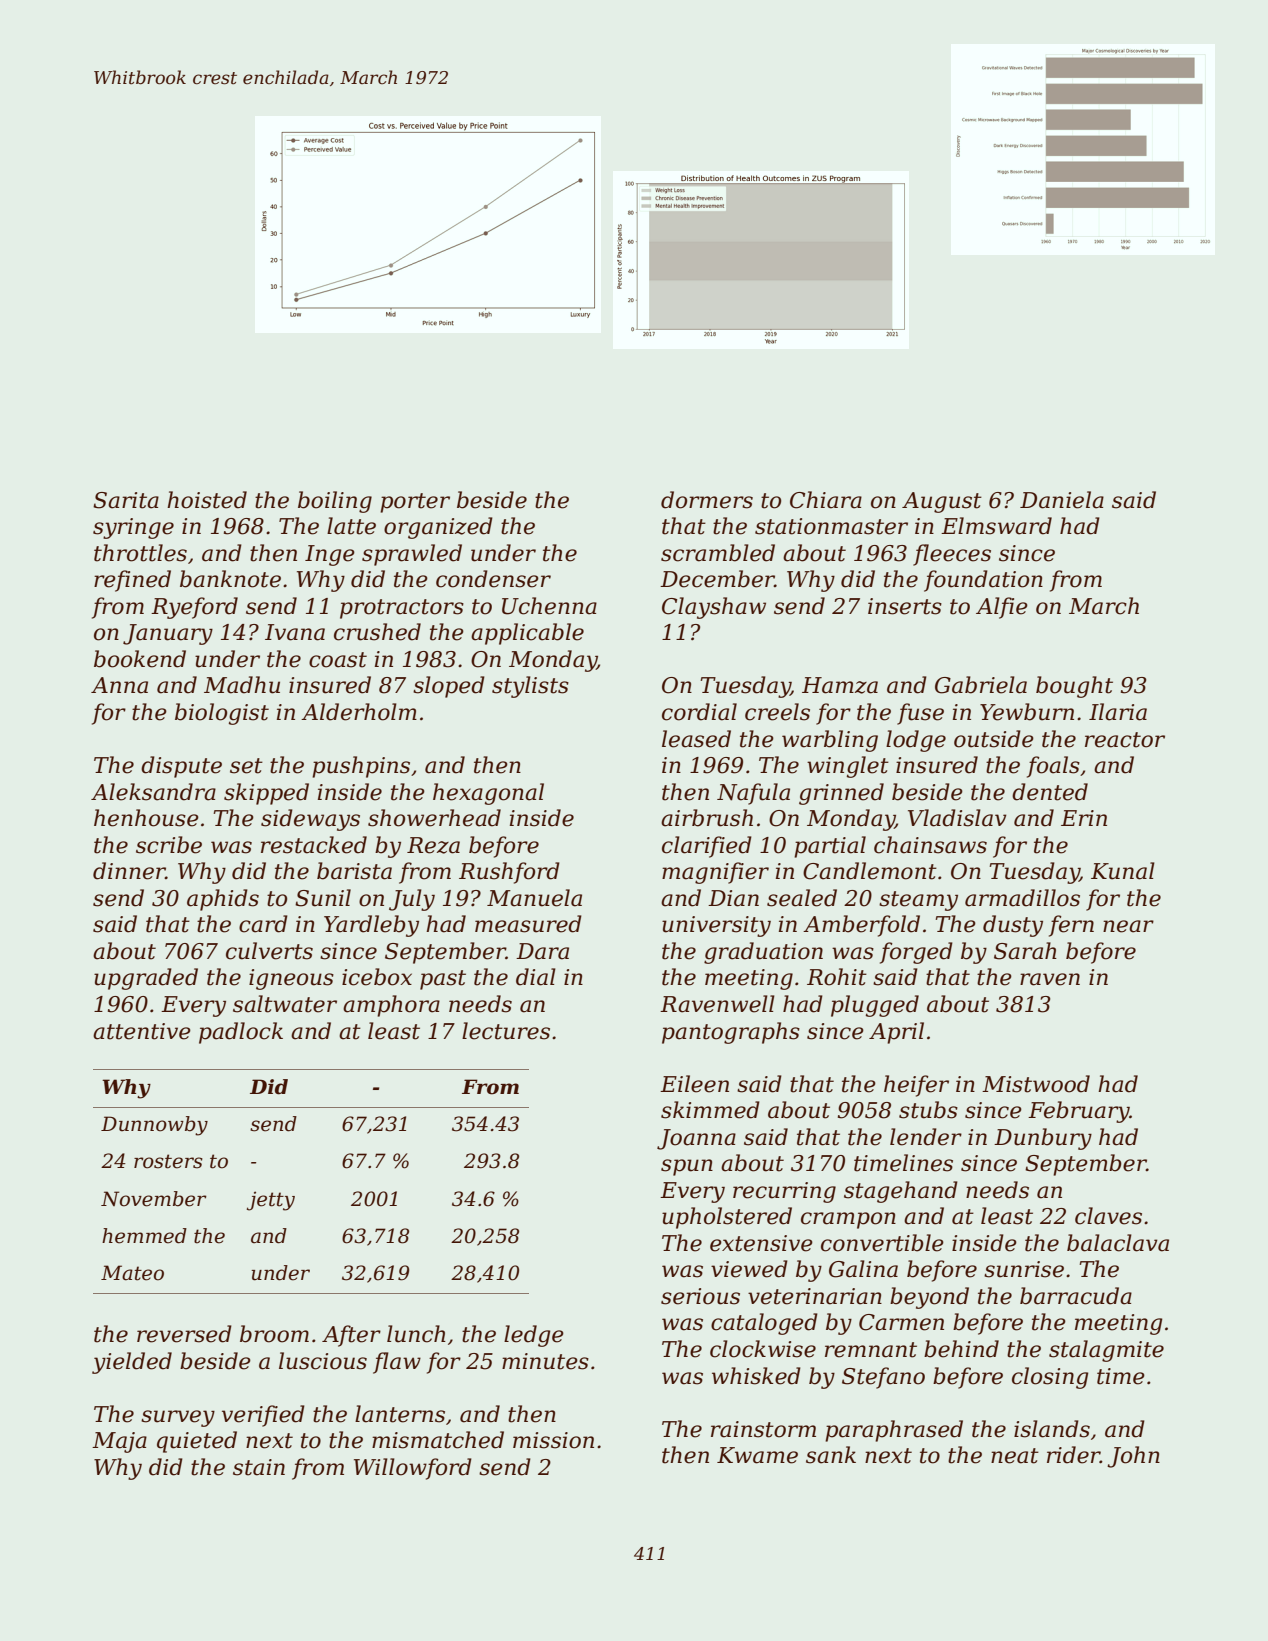 The width and height of the image is (1268, 1641). I want to click on Dunbury, so click(1043, 1139).
